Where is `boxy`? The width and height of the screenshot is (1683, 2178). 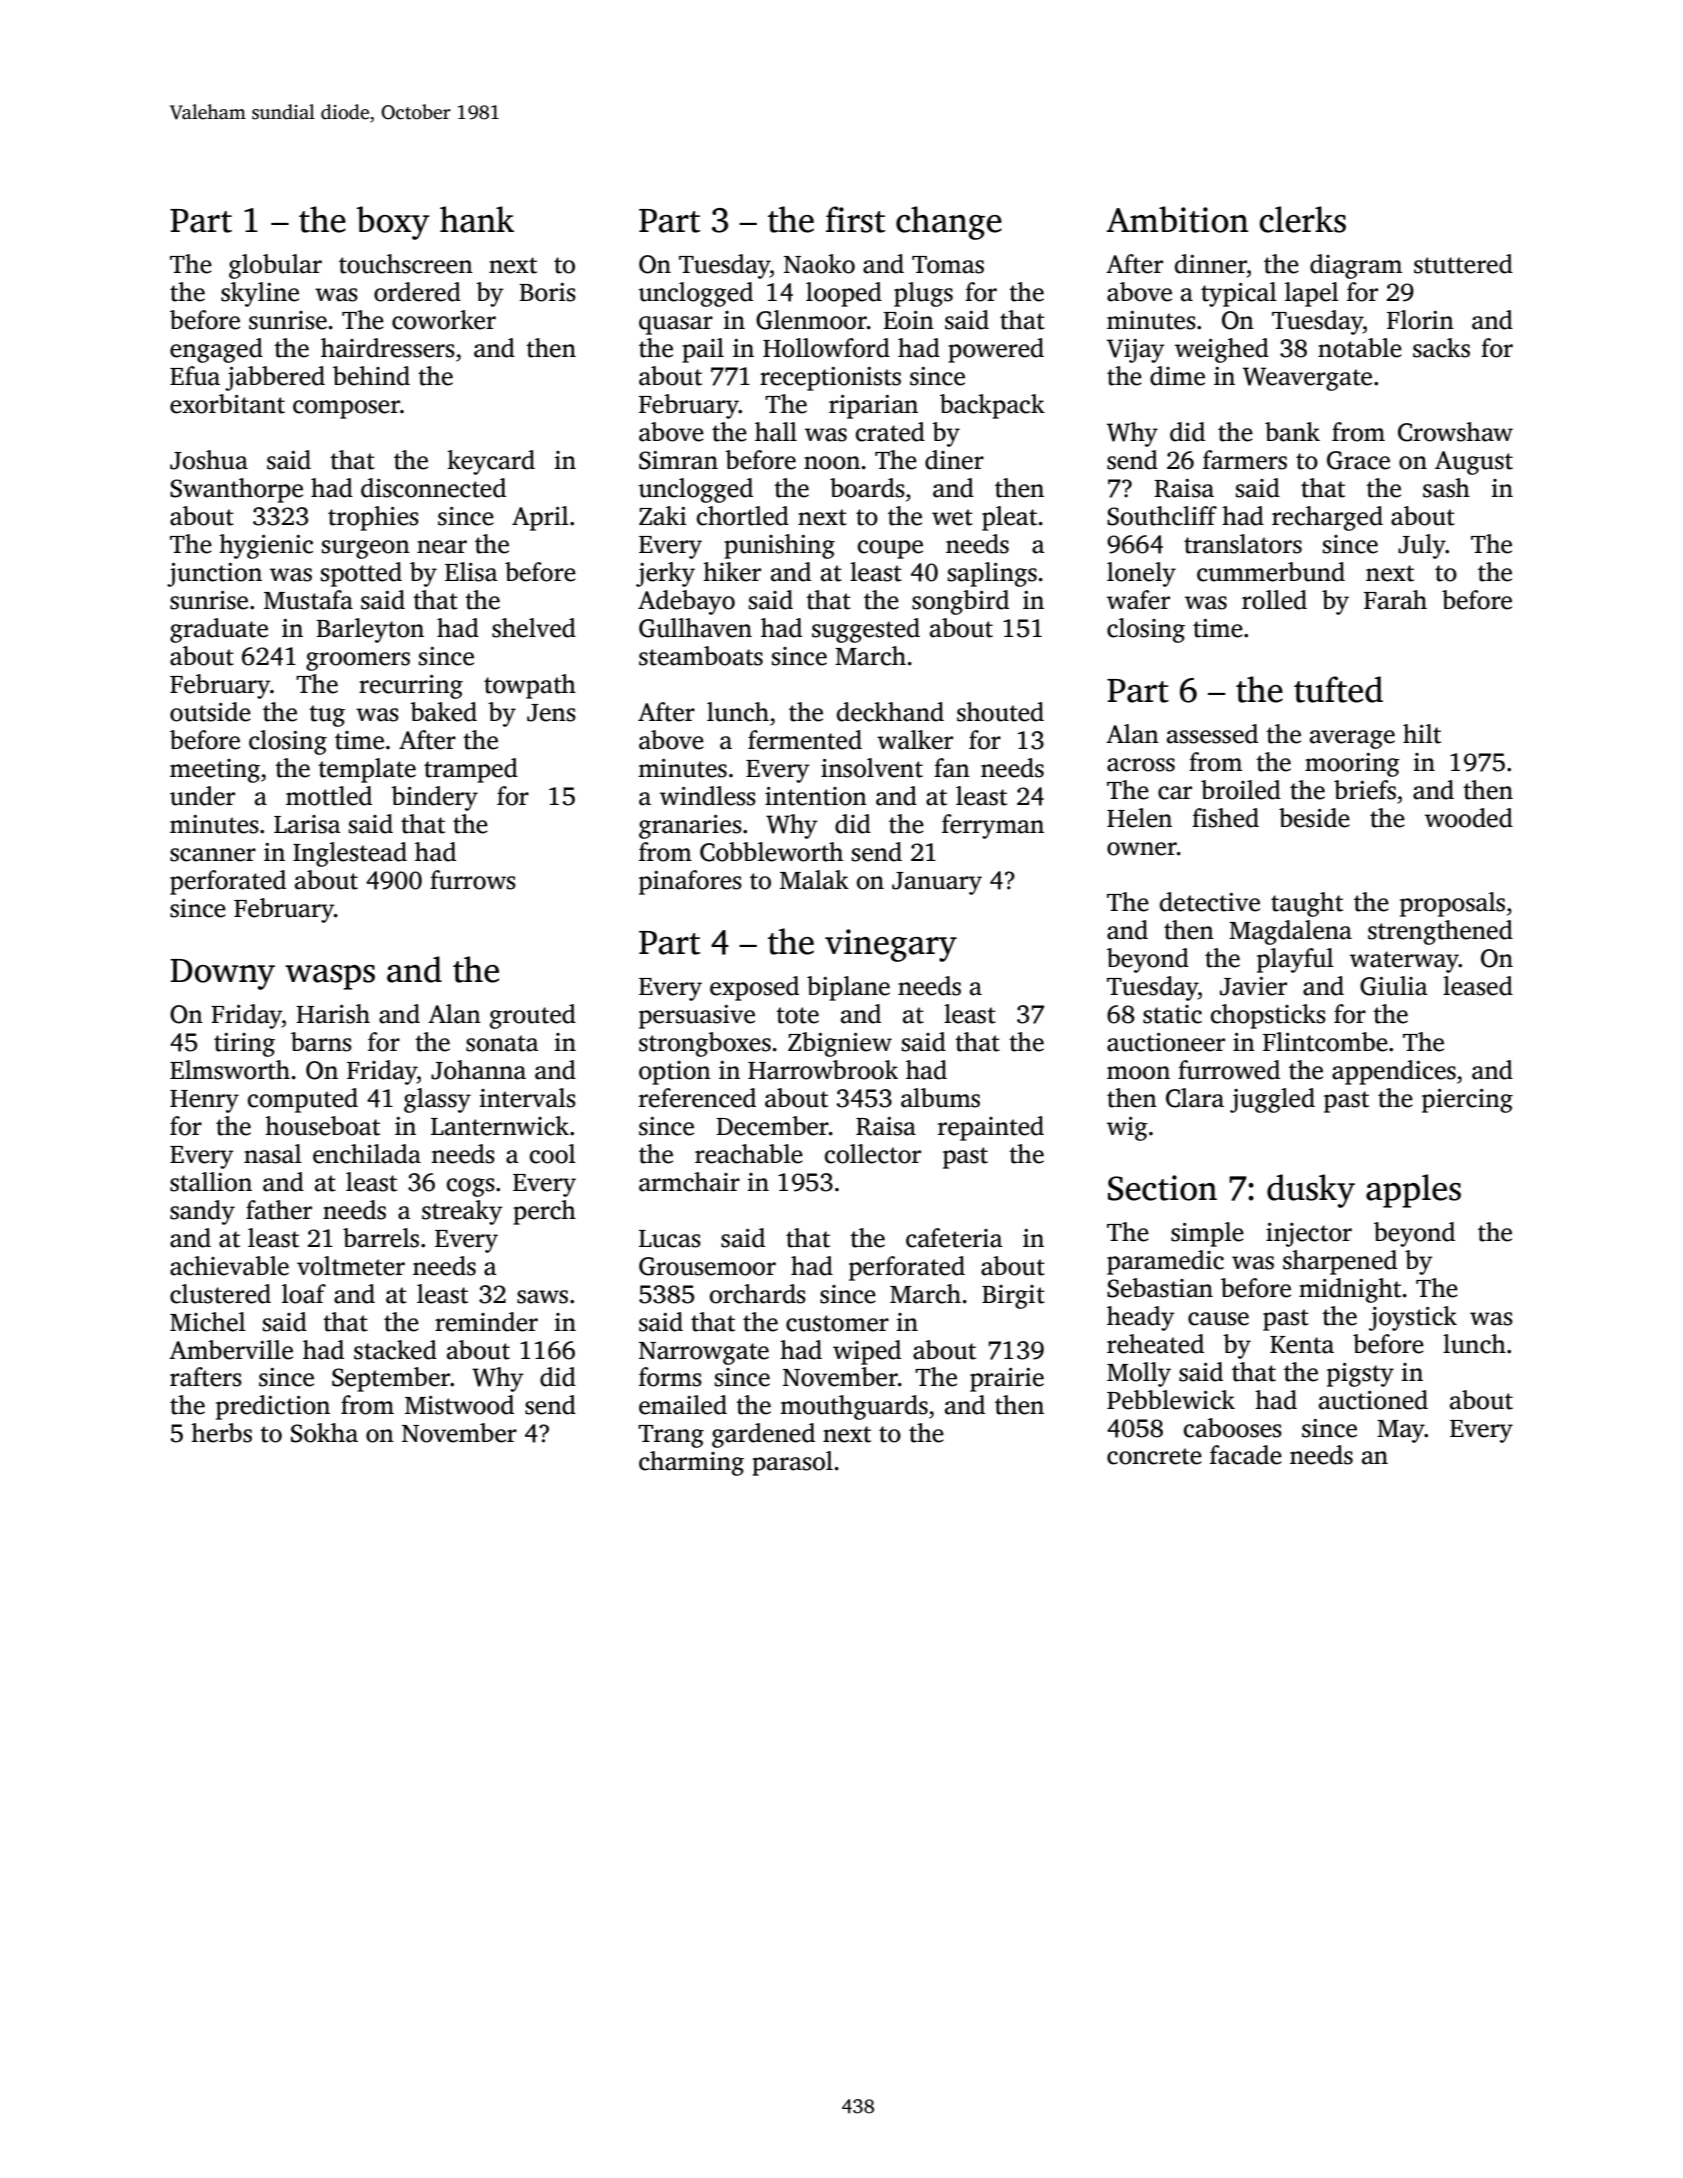
boxy is located at coordinates (393, 223).
